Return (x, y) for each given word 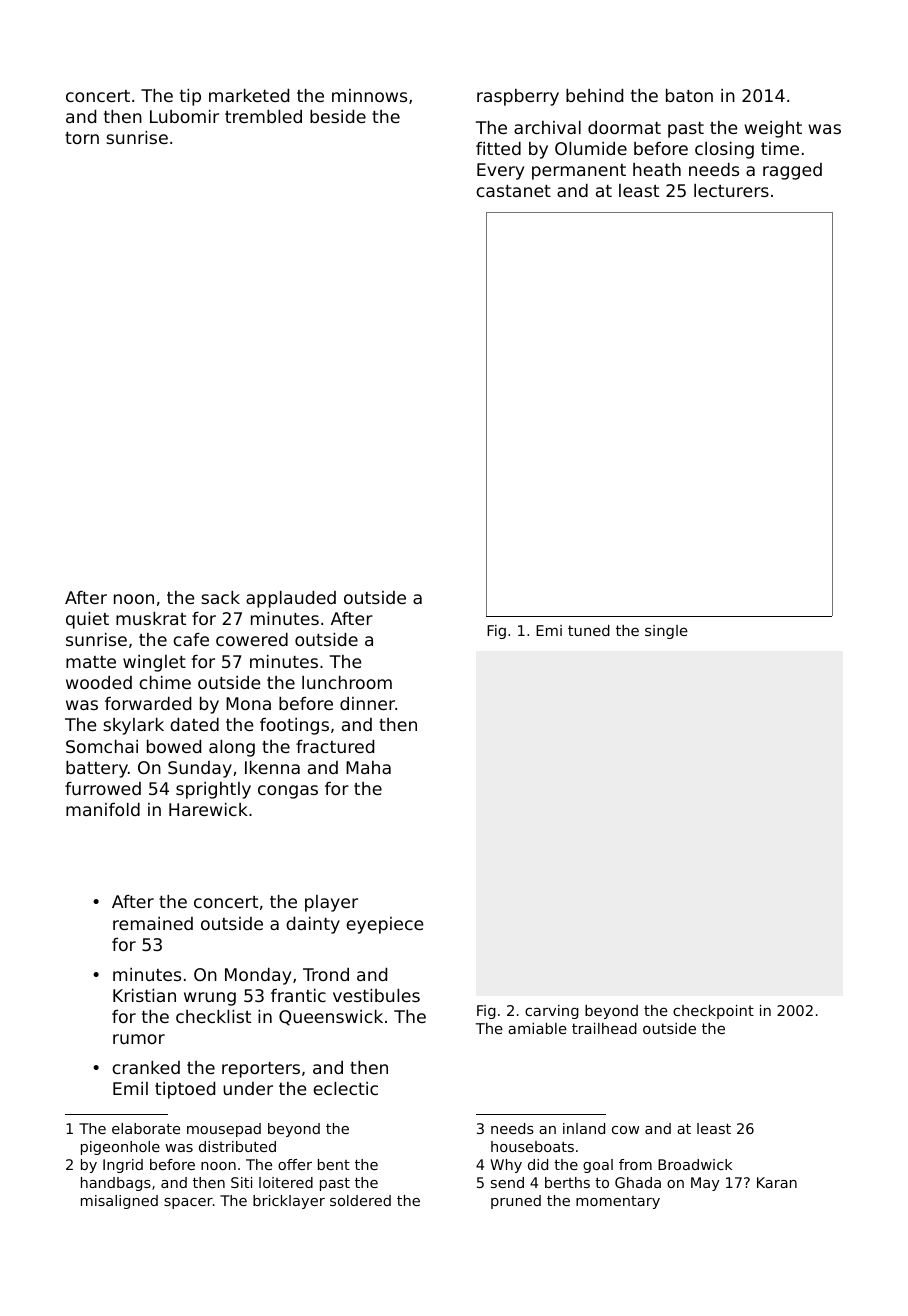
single (666, 632)
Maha (368, 767)
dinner (367, 703)
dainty (313, 925)
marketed (249, 95)
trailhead (604, 1028)
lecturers (731, 190)
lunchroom (347, 682)
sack (220, 597)
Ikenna (272, 767)
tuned (589, 630)
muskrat (151, 618)
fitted (498, 148)
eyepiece (384, 925)
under (248, 1088)
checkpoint (713, 1012)
